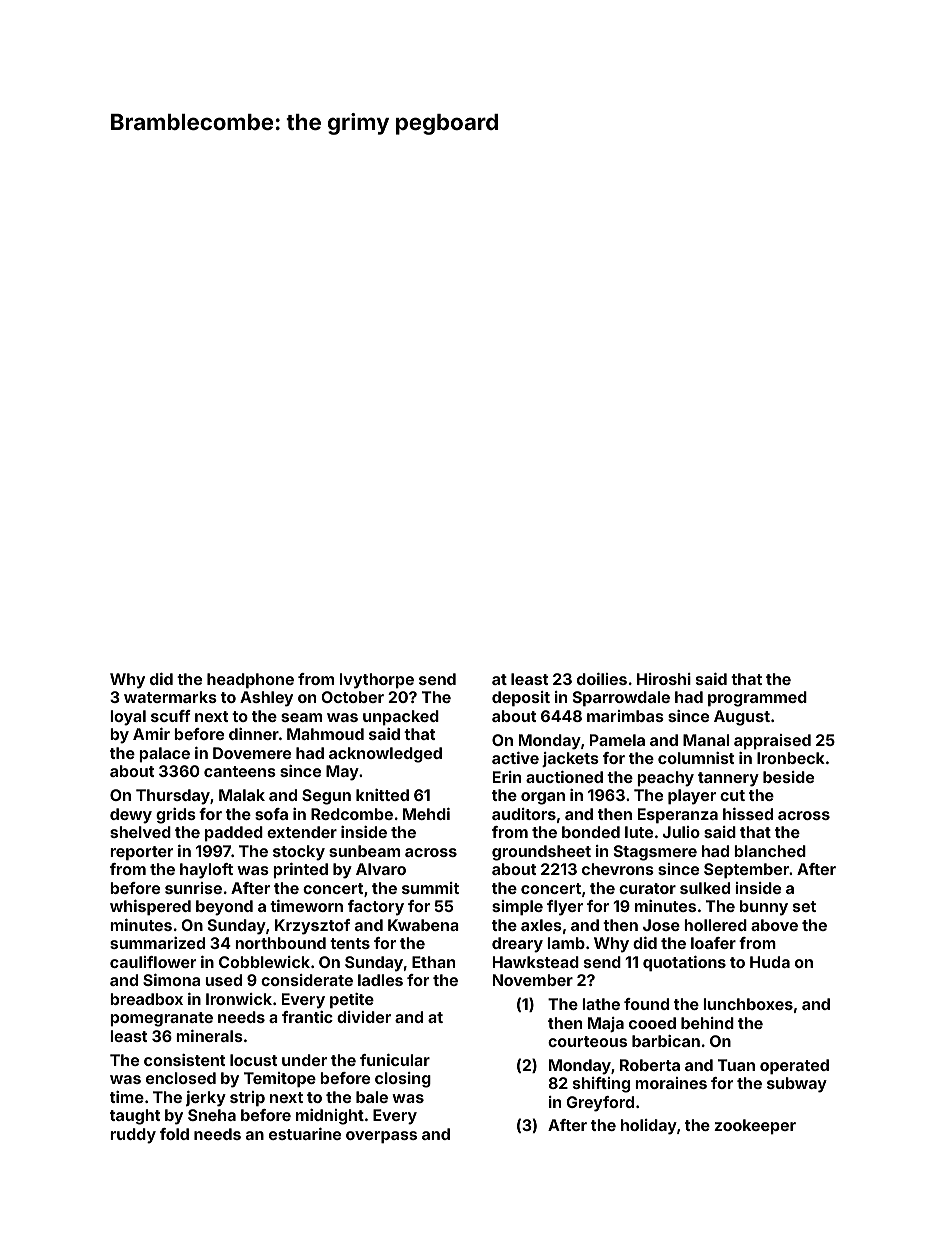  I want to click on Thursday, so click(173, 797).
